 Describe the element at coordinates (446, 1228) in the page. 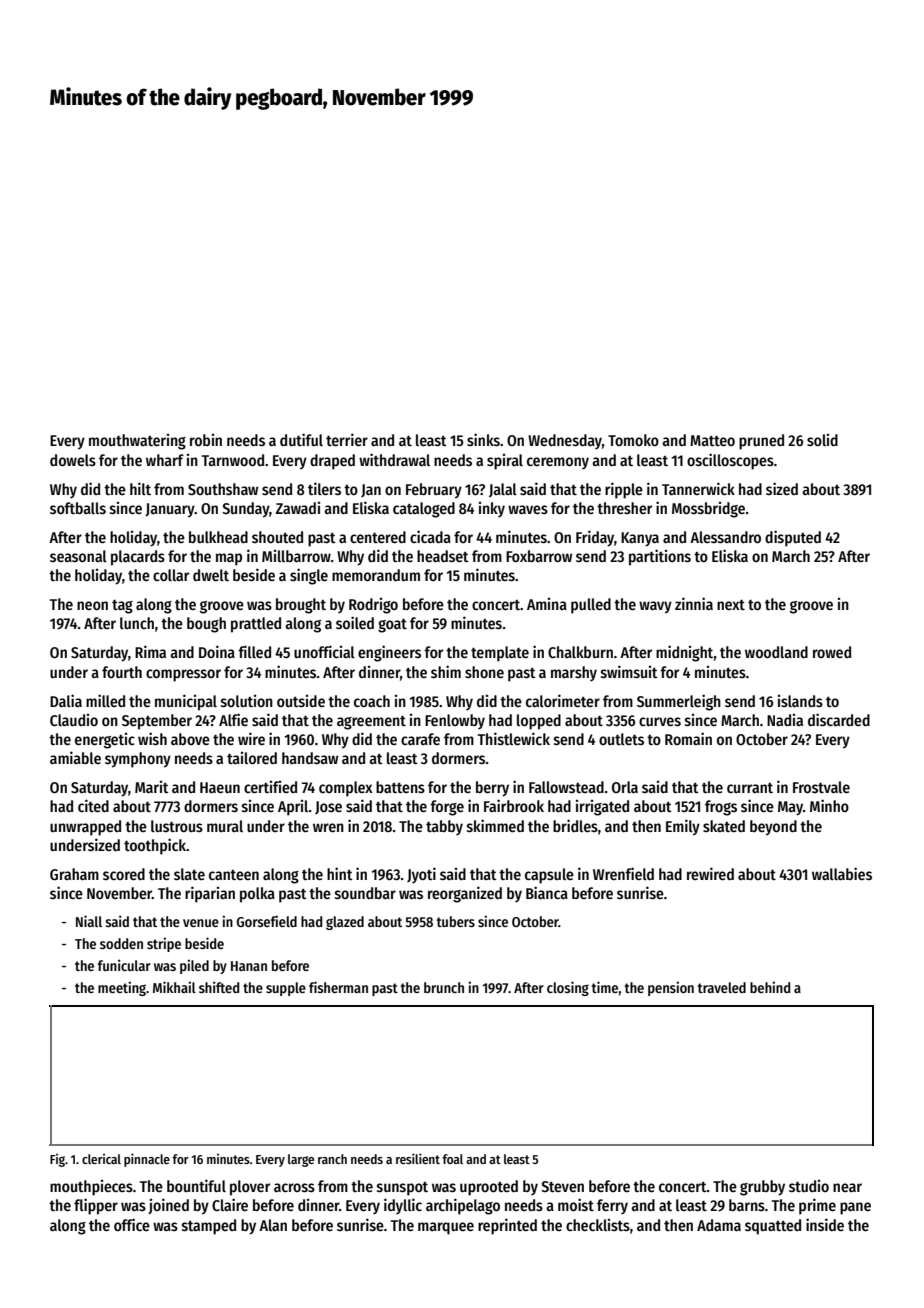

I see `marquee` at that location.
